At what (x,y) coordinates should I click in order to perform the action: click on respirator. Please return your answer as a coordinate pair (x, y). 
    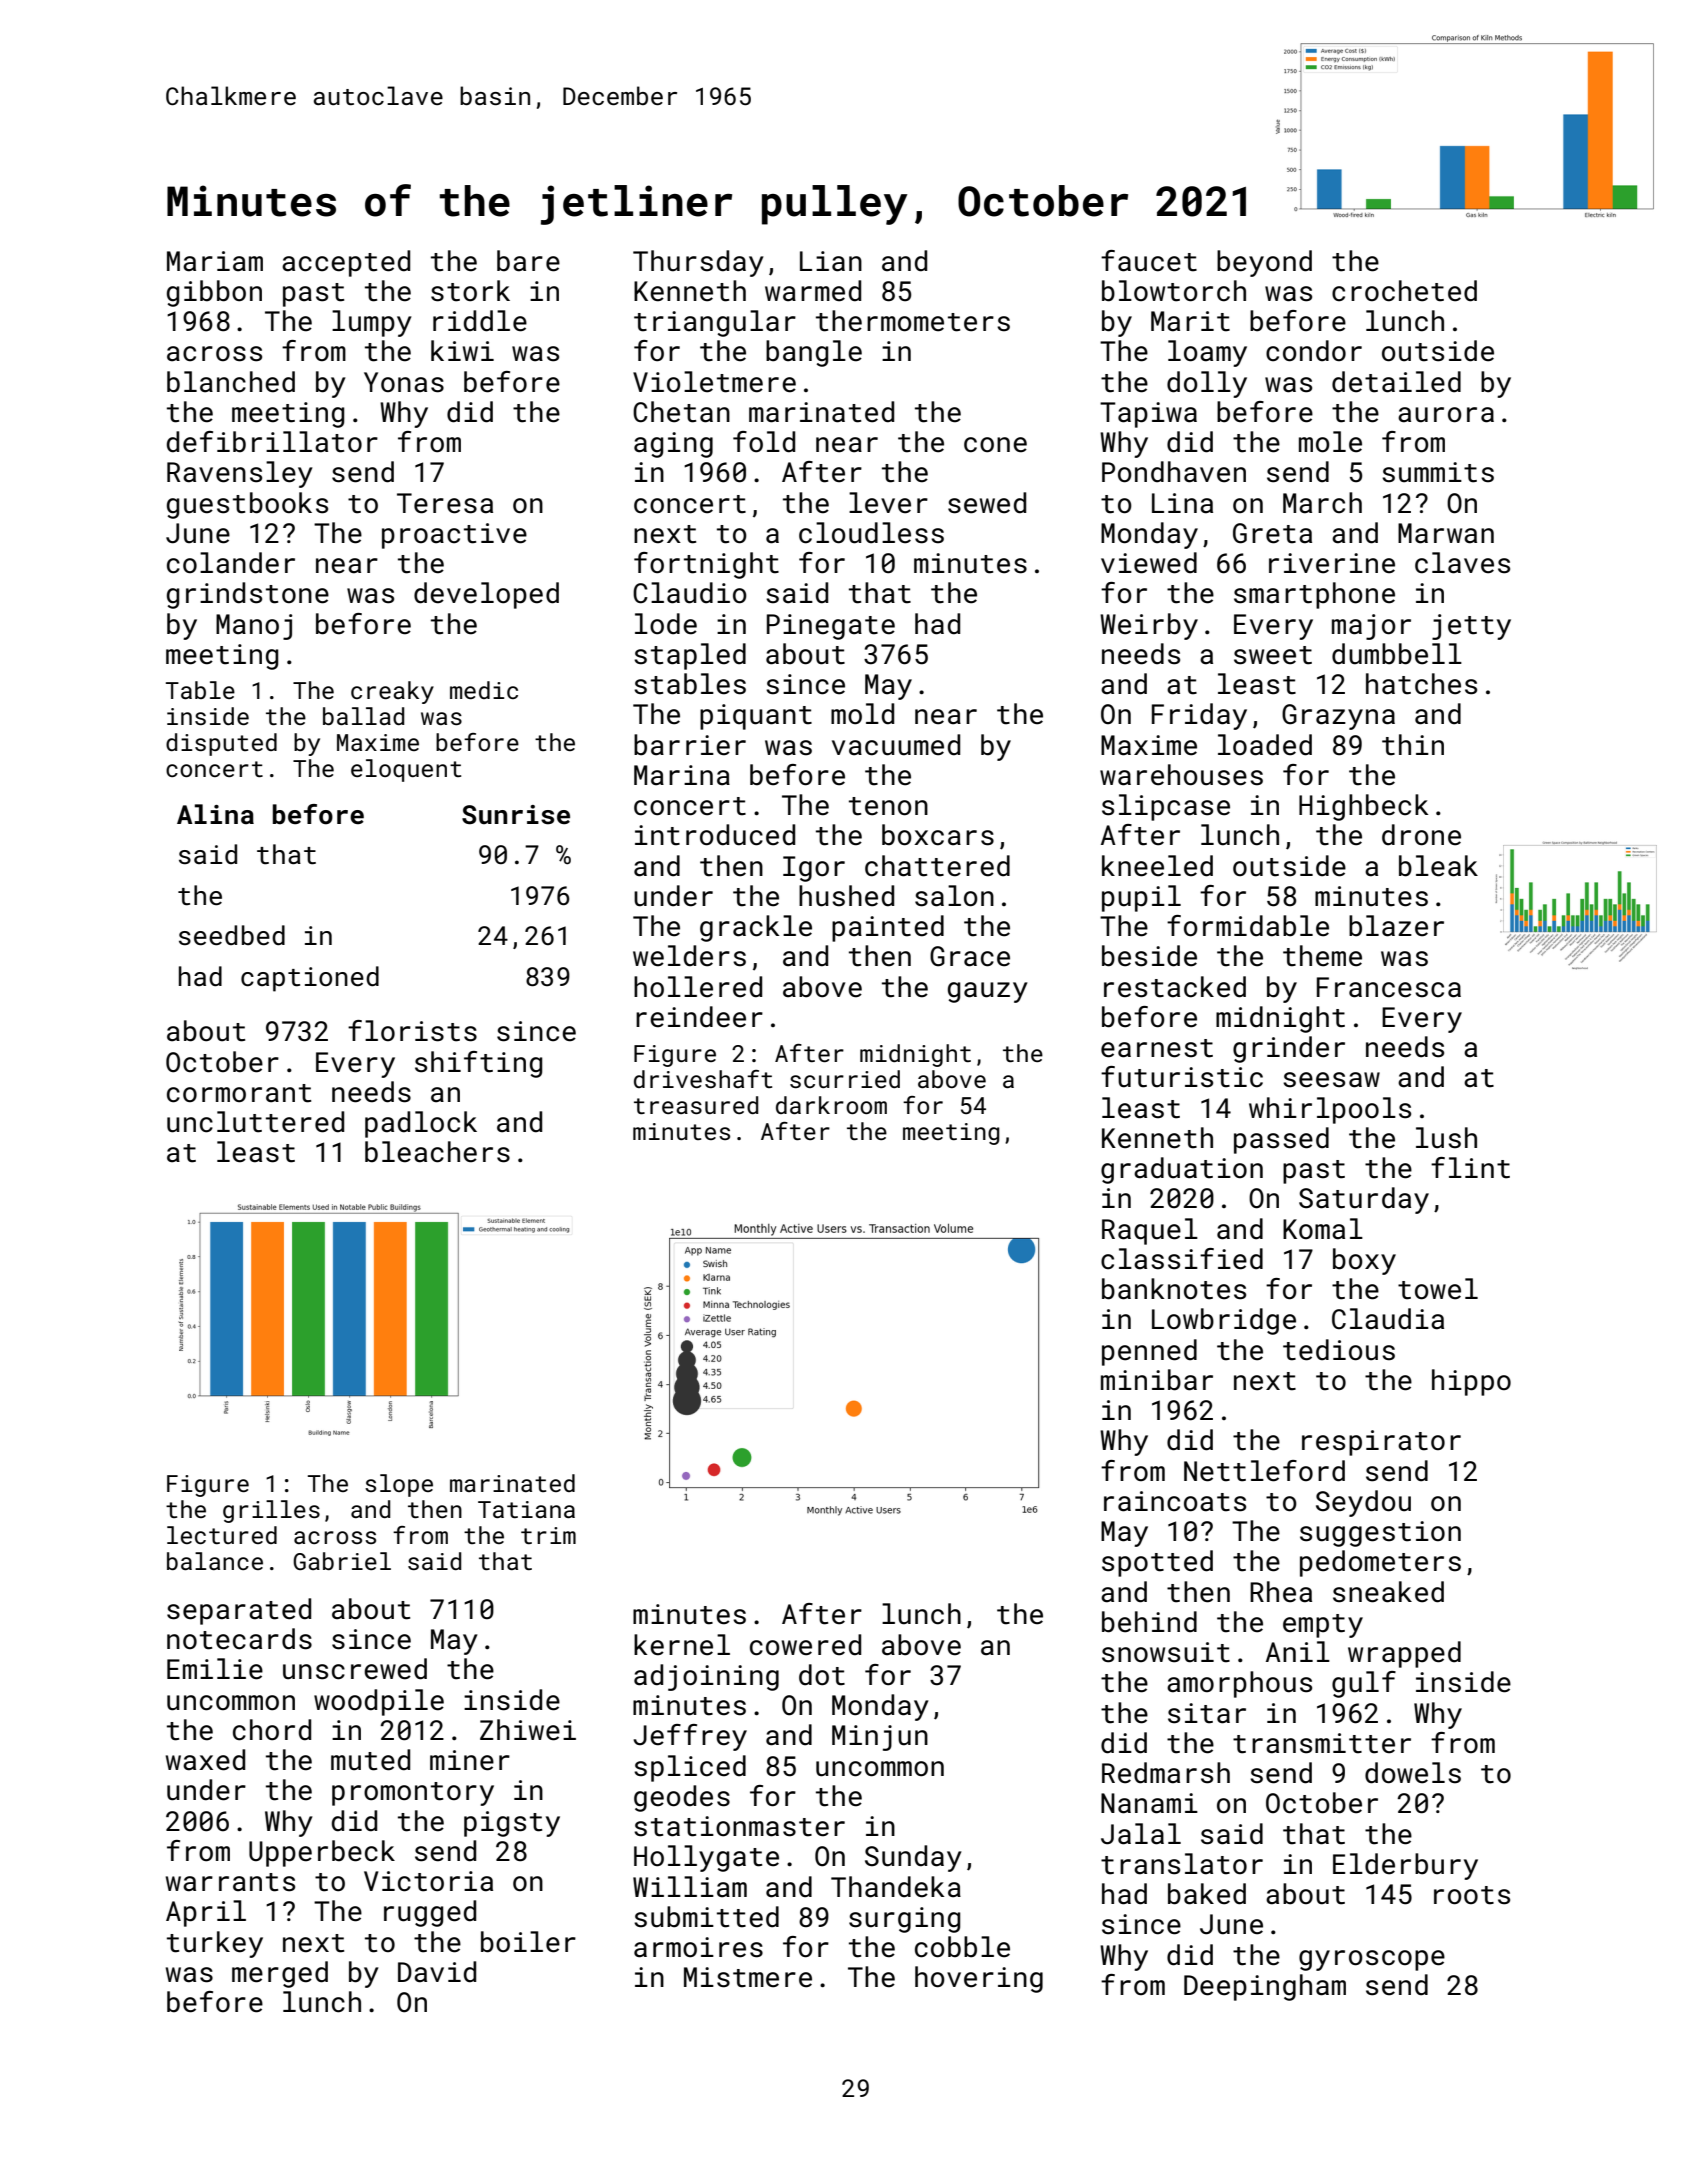
    Looking at the image, I should click on (1381, 1443).
